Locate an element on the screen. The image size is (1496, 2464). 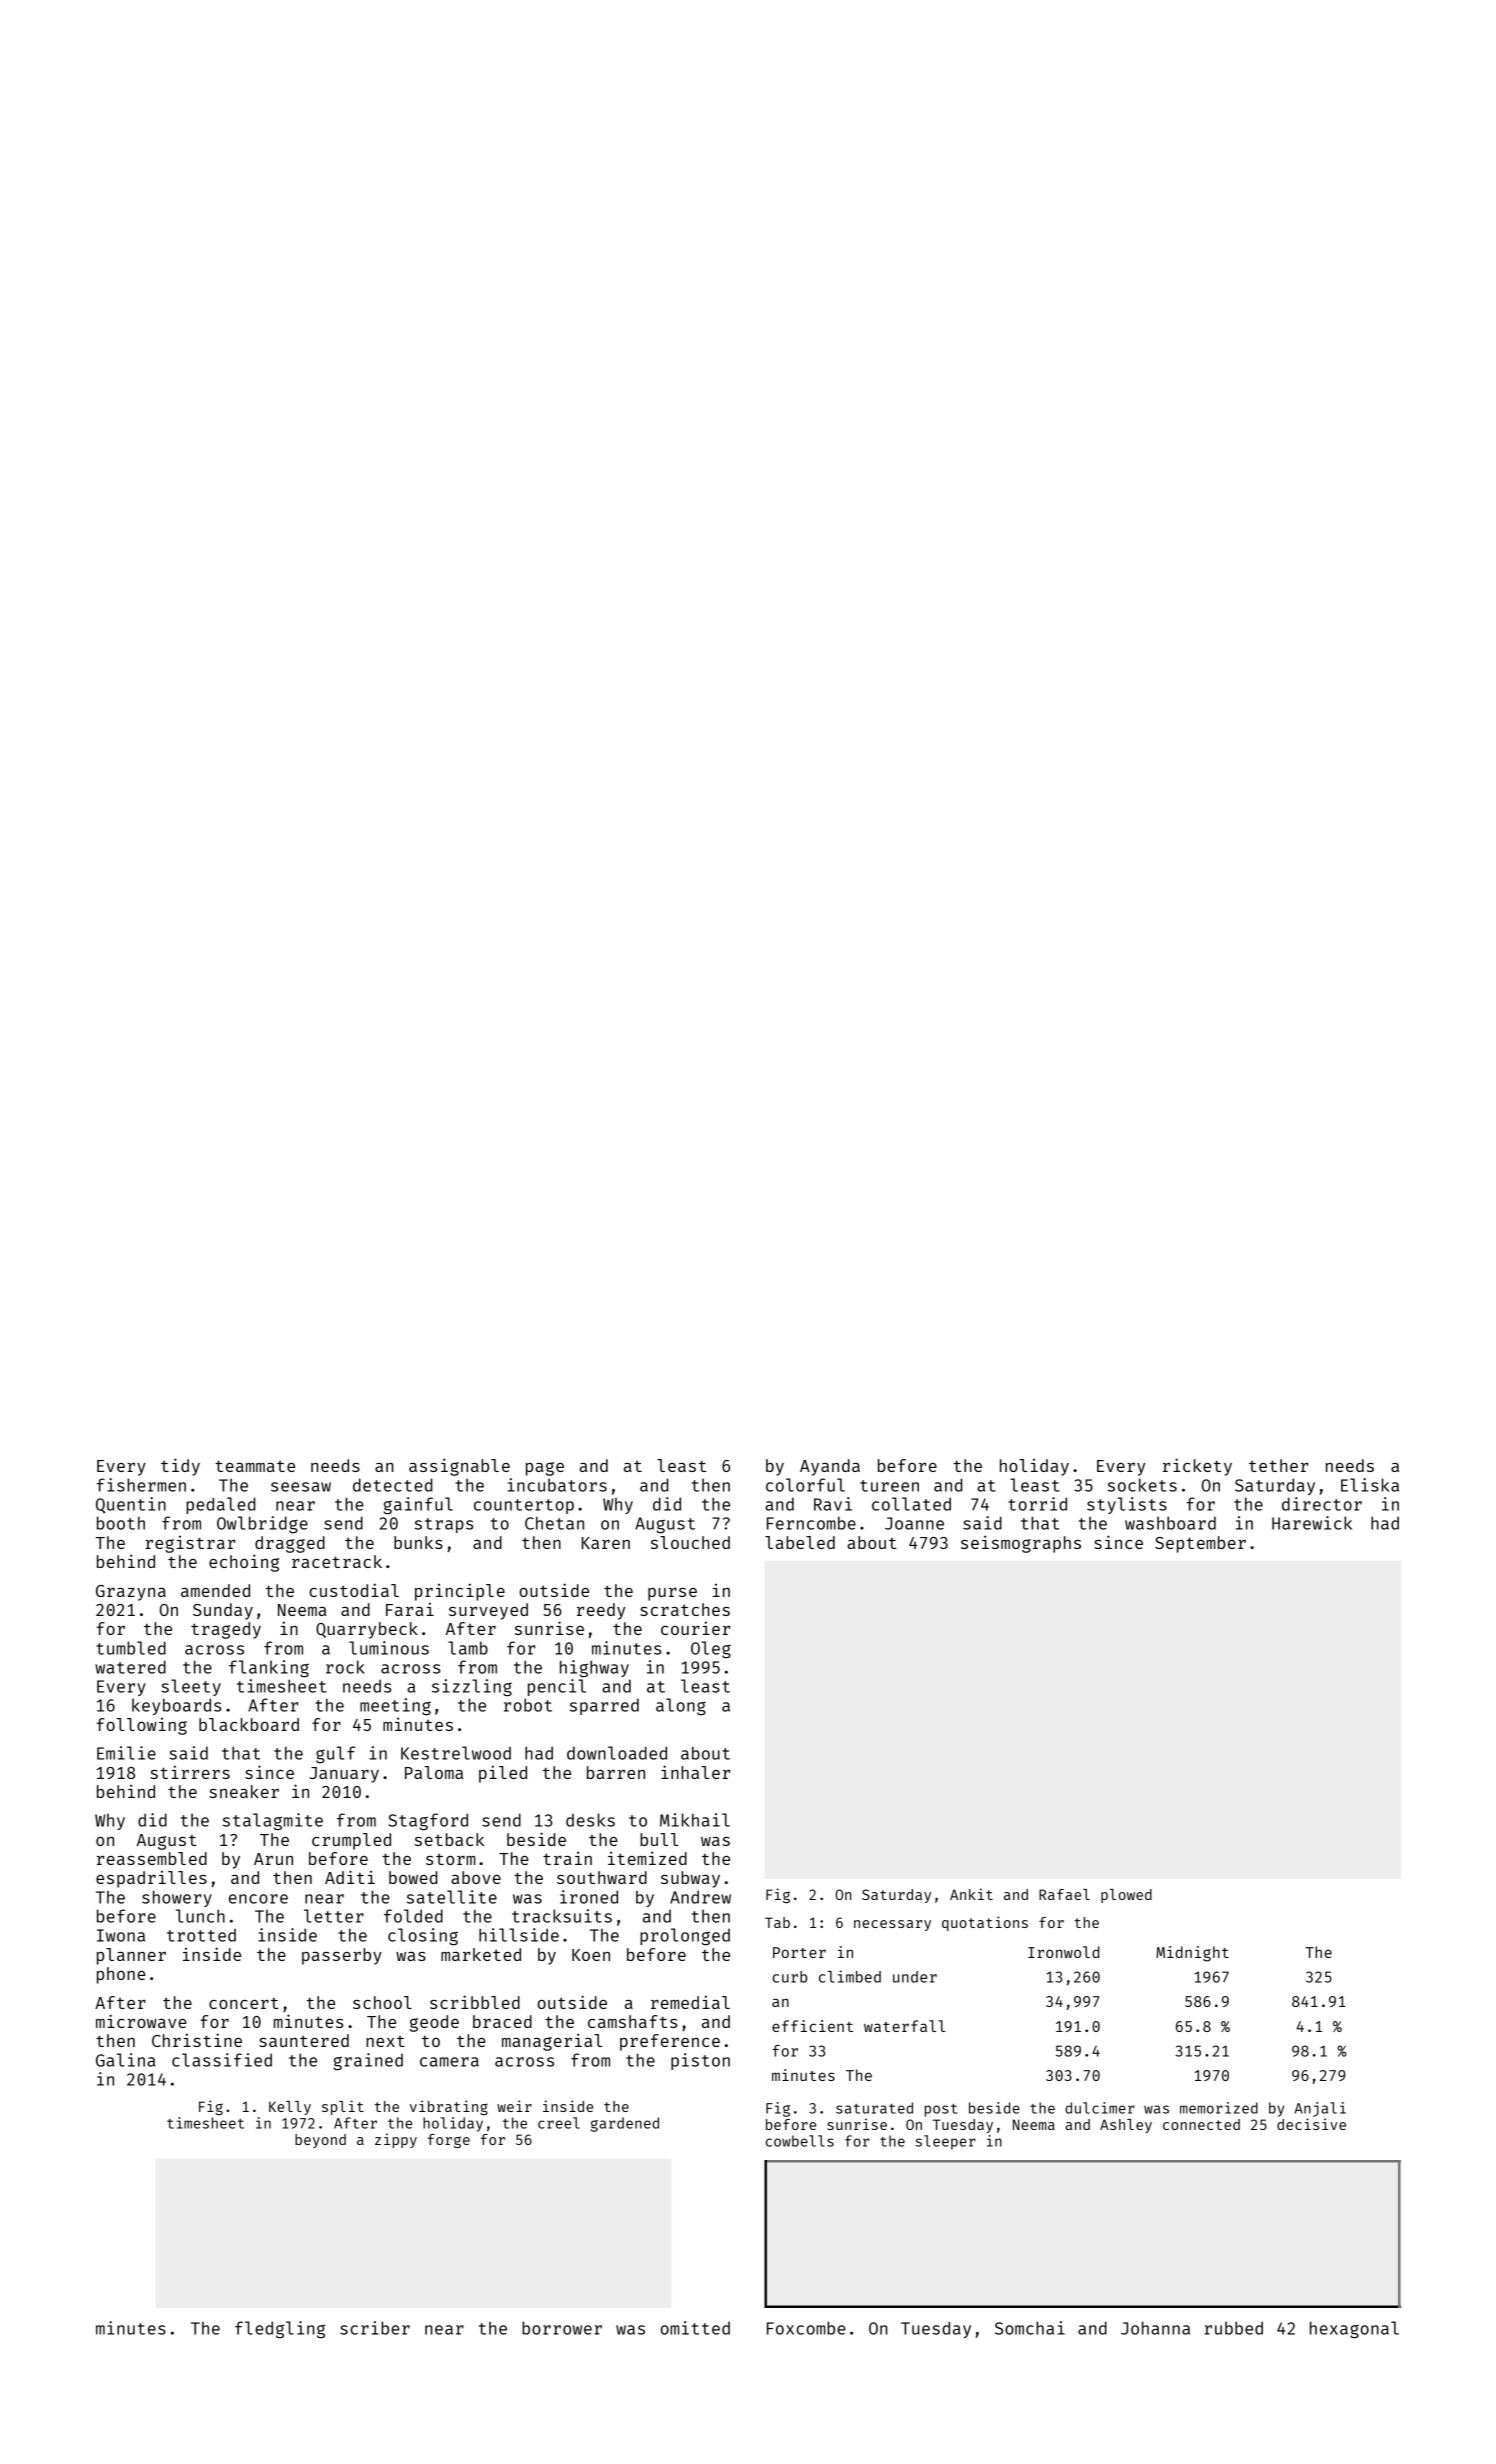
fledgling is located at coordinates (280, 2330).
